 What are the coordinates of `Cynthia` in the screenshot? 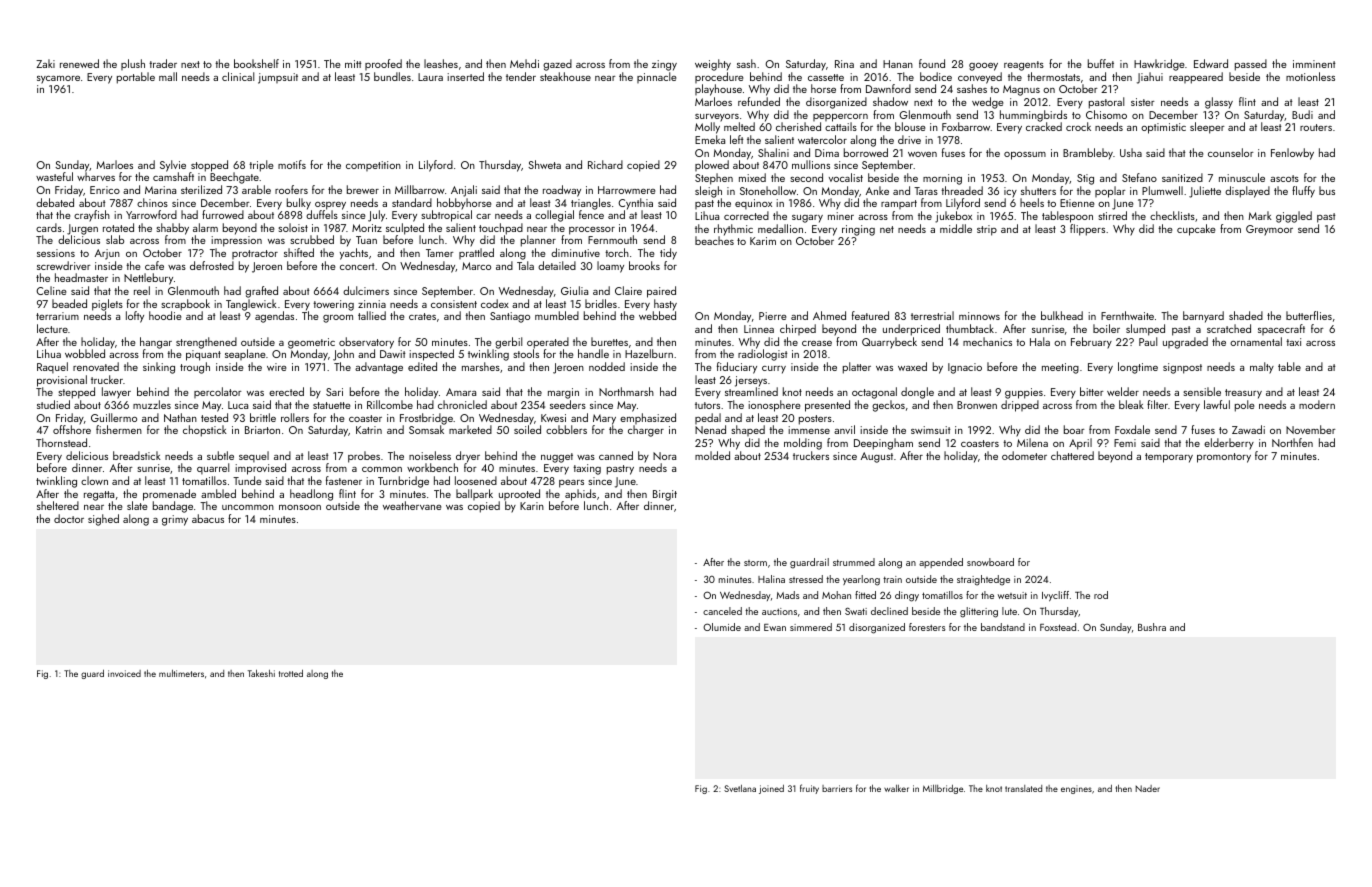 It's located at (635, 204).
